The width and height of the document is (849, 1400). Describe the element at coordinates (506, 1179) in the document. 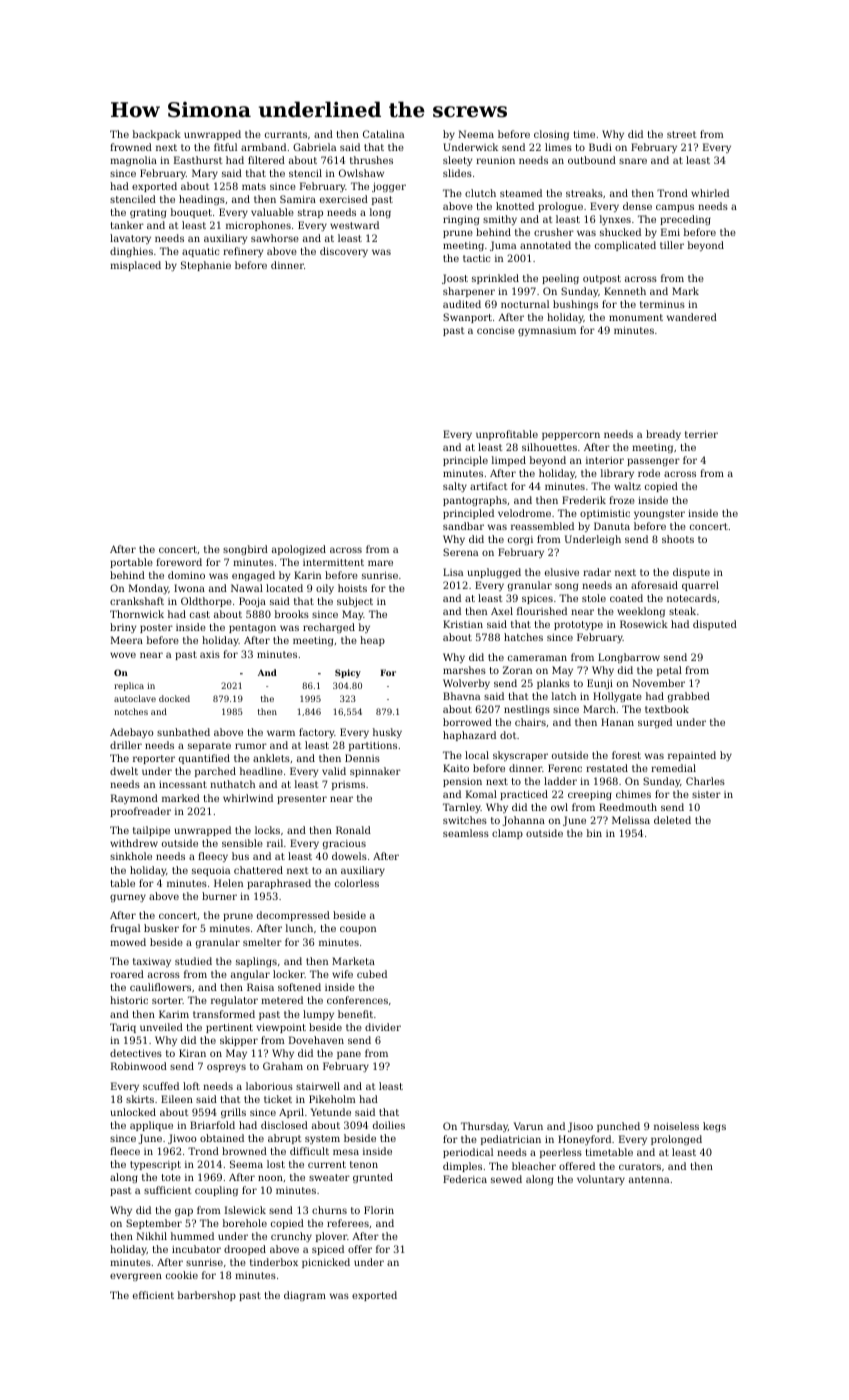

I see `sewed` at that location.
